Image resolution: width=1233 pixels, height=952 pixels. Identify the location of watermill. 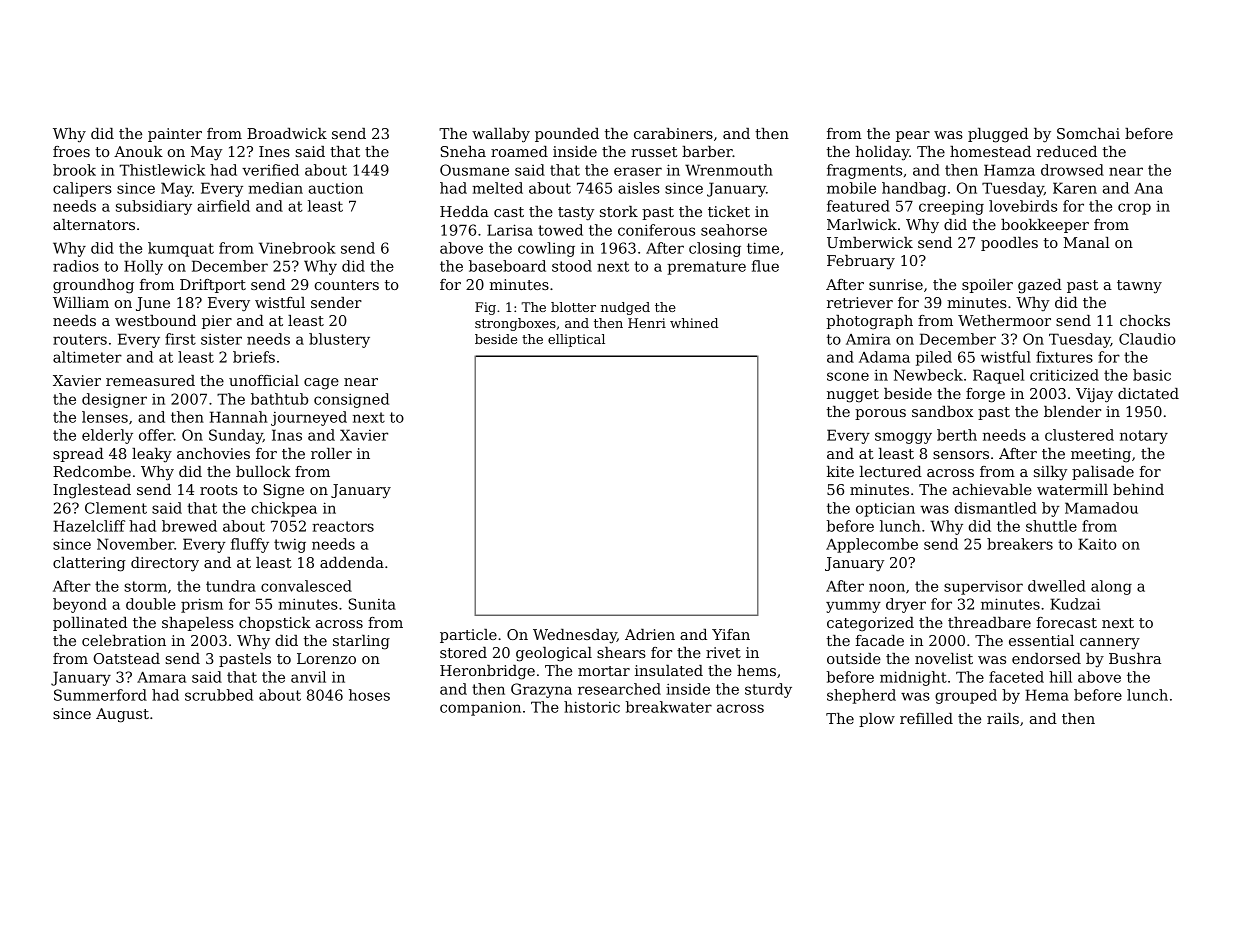
(1072, 489).
